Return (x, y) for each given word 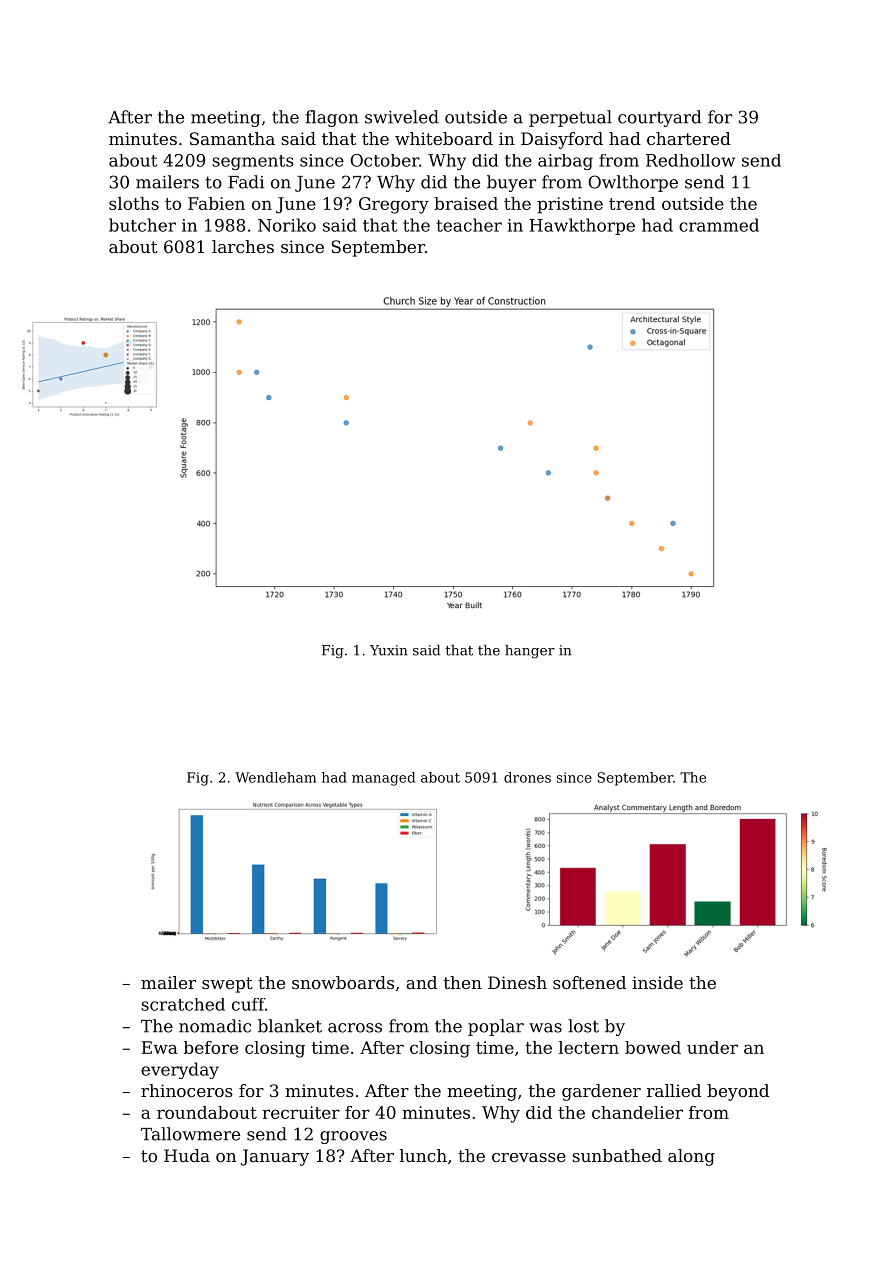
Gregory (394, 205)
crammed (719, 225)
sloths (134, 203)
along (691, 1157)
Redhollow (690, 160)
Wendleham (275, 777)
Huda (187, 1155)
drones (527, 777)
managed (383, 779)
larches (243, 246)
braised (466, 203)
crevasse (529, 1157)
